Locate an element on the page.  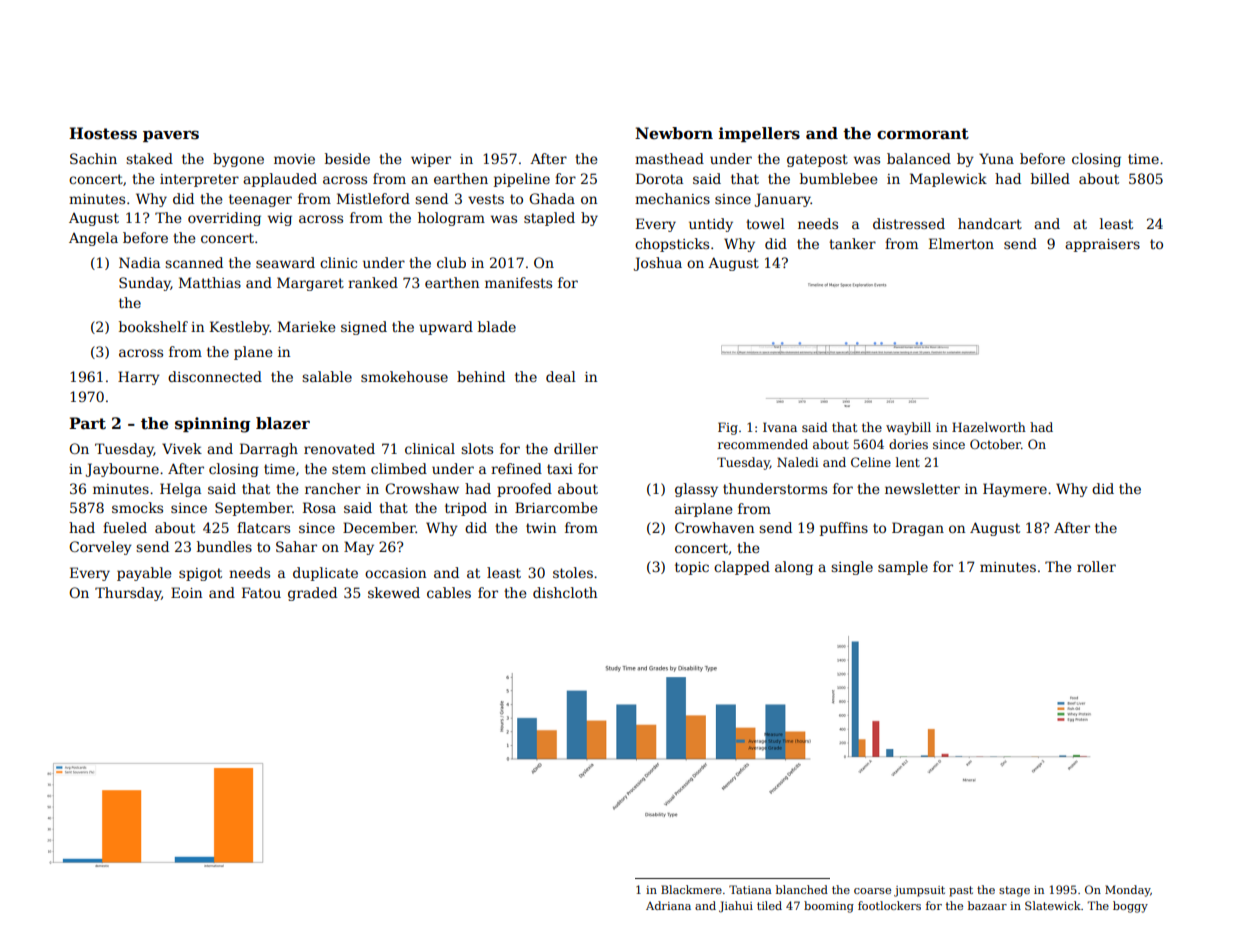
Helga is located at coordinates (180, 490).
